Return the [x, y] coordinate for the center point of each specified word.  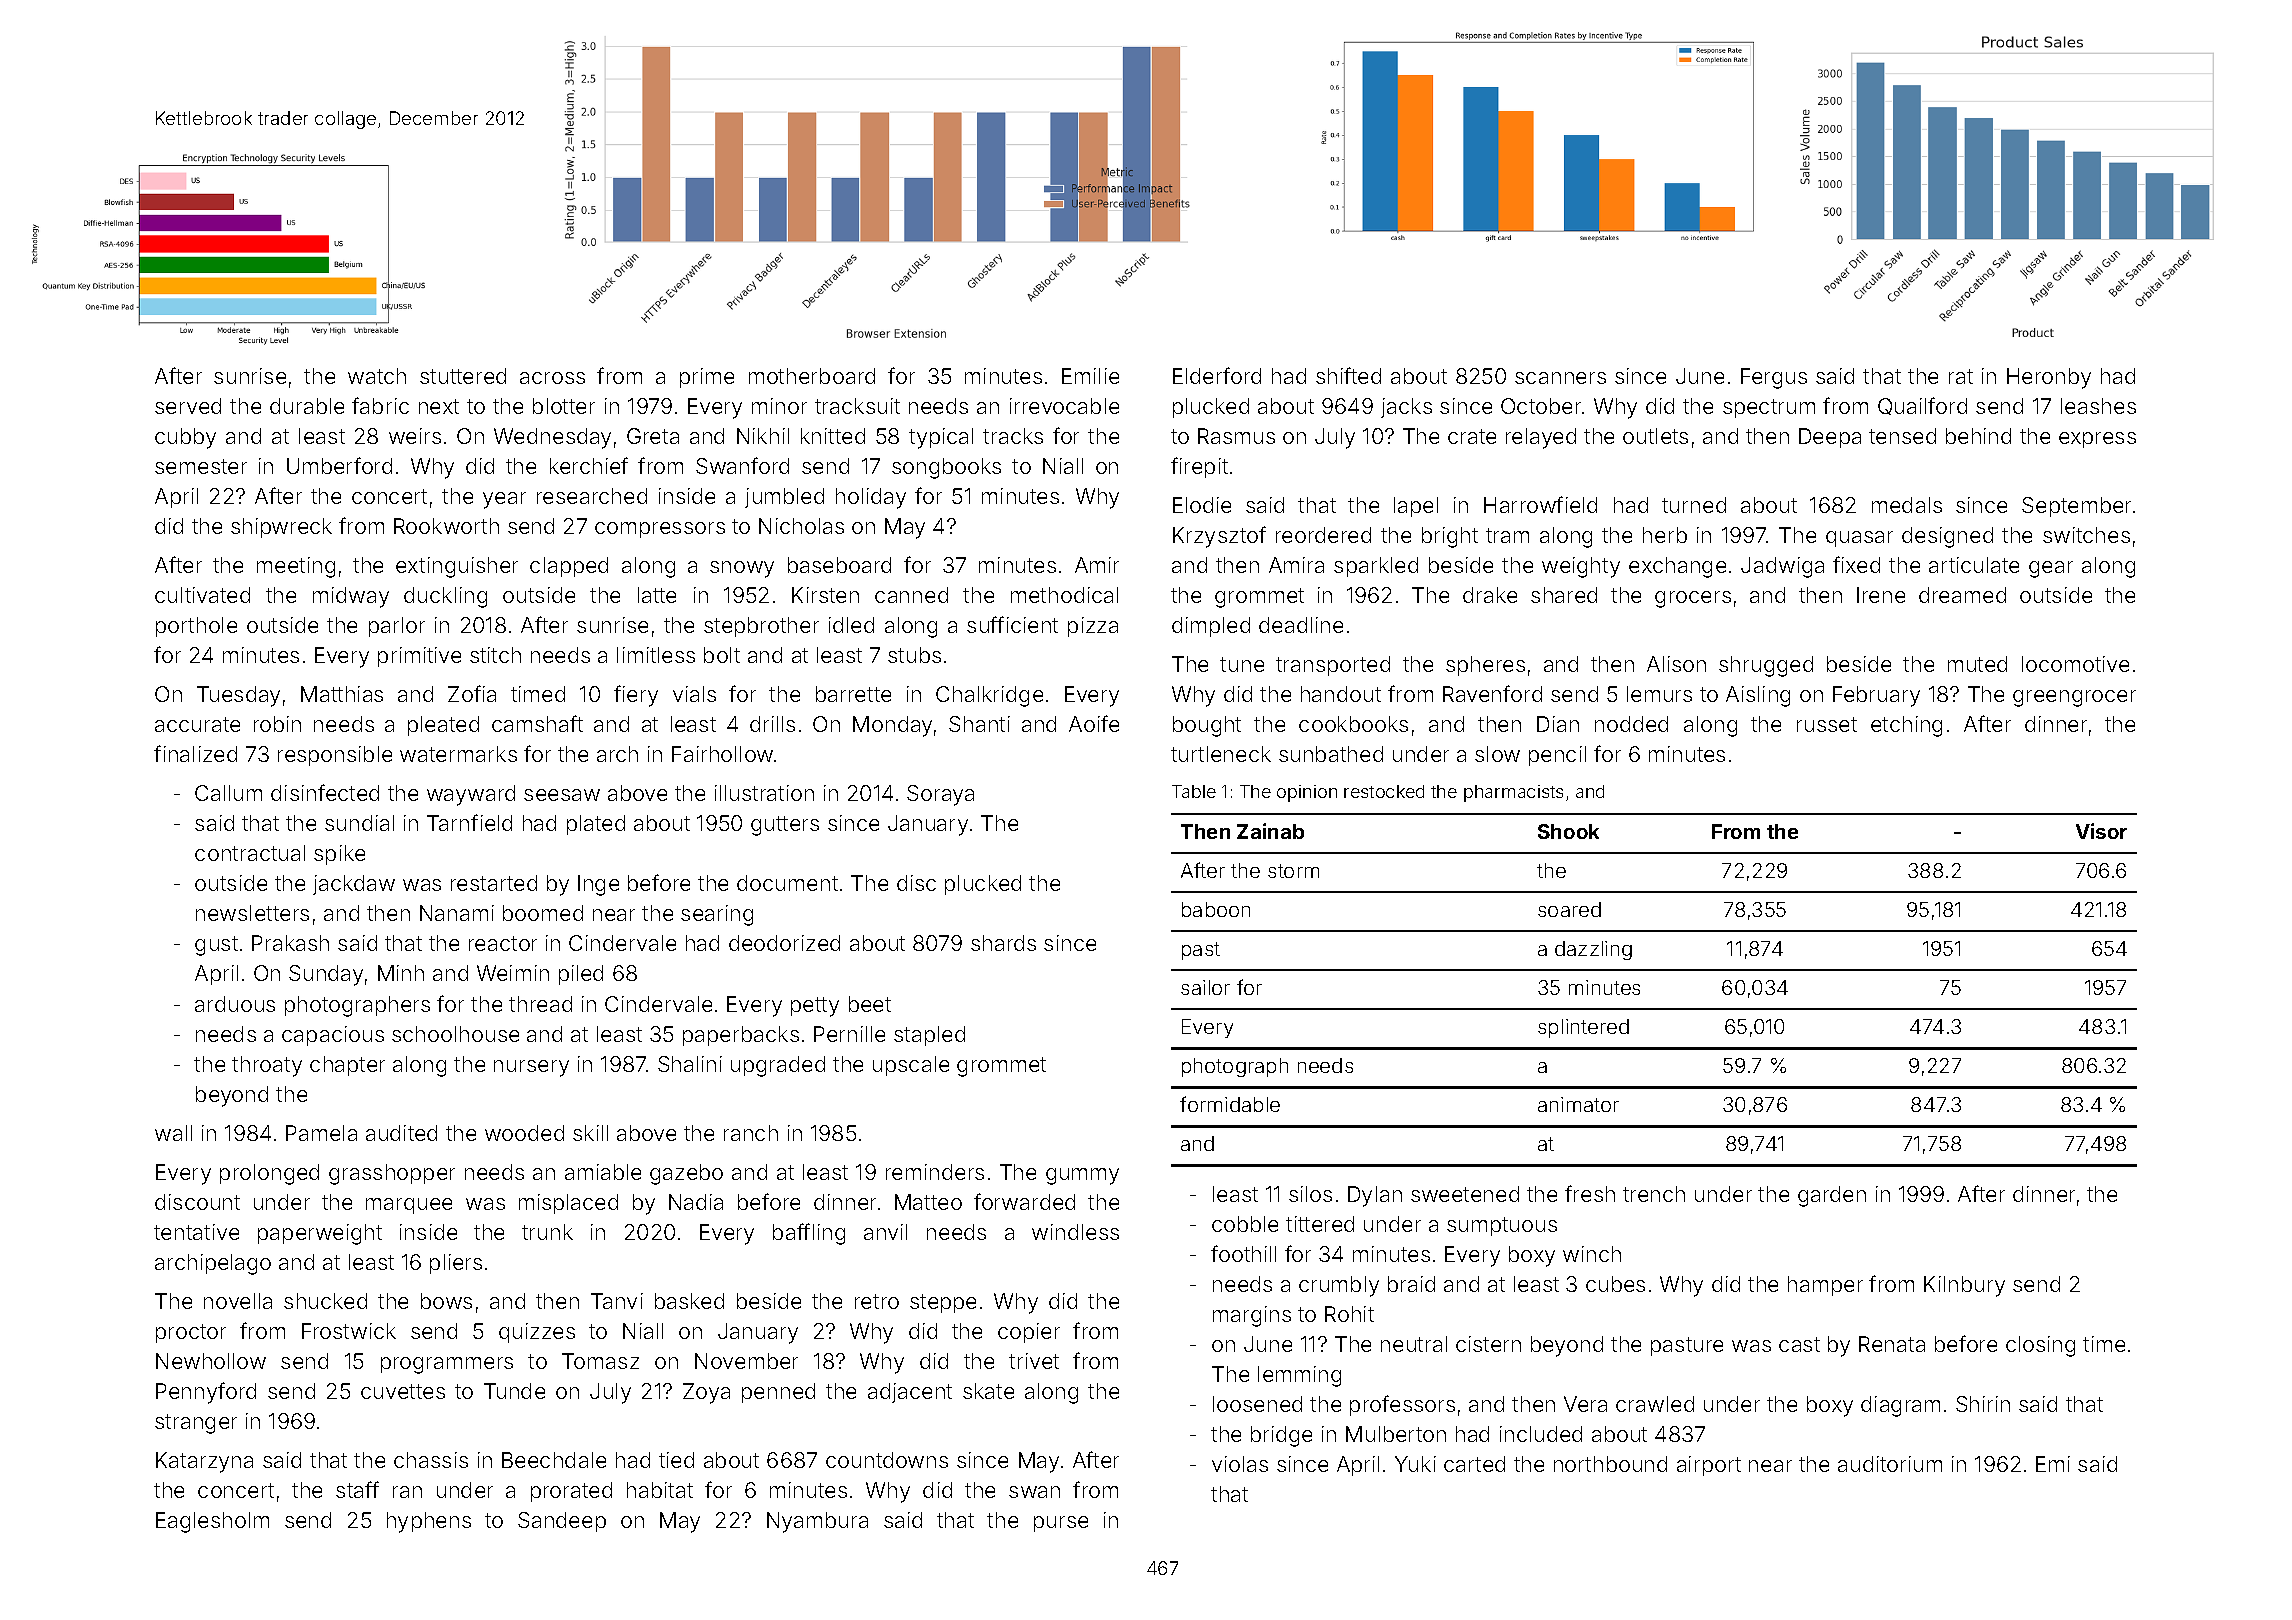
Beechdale [554, 1460]
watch [377, 376]
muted [1977, 664]
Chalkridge [989, 696]
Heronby [2049, 378]
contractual [250, 853]
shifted [1348, 375]
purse [1061, 1524]
